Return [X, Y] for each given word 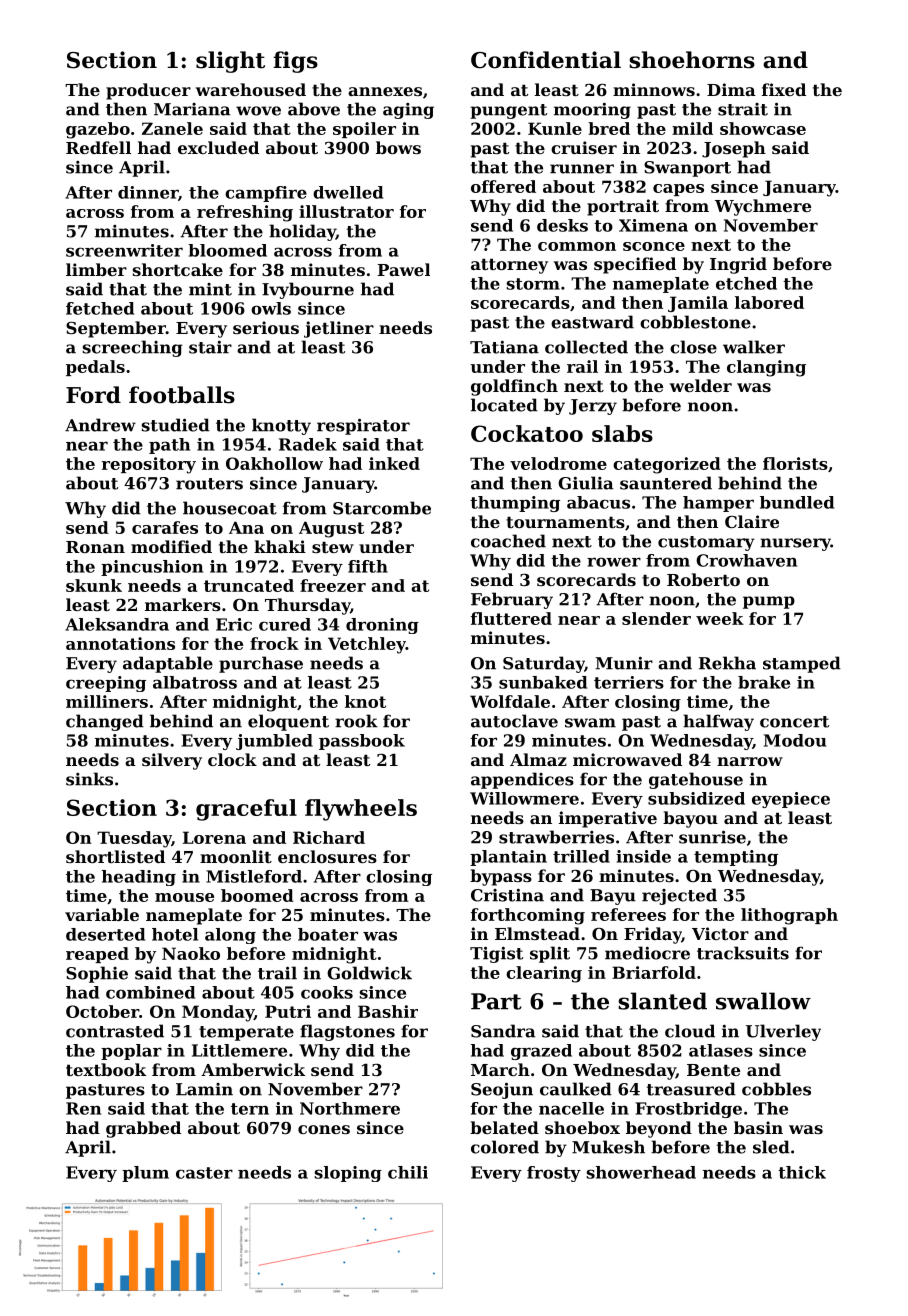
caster [204, 1173]
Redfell [98, 147]
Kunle [555, 128]
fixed [784, 89]
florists [795, 463]
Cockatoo [527, 433]
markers [183, 604]
